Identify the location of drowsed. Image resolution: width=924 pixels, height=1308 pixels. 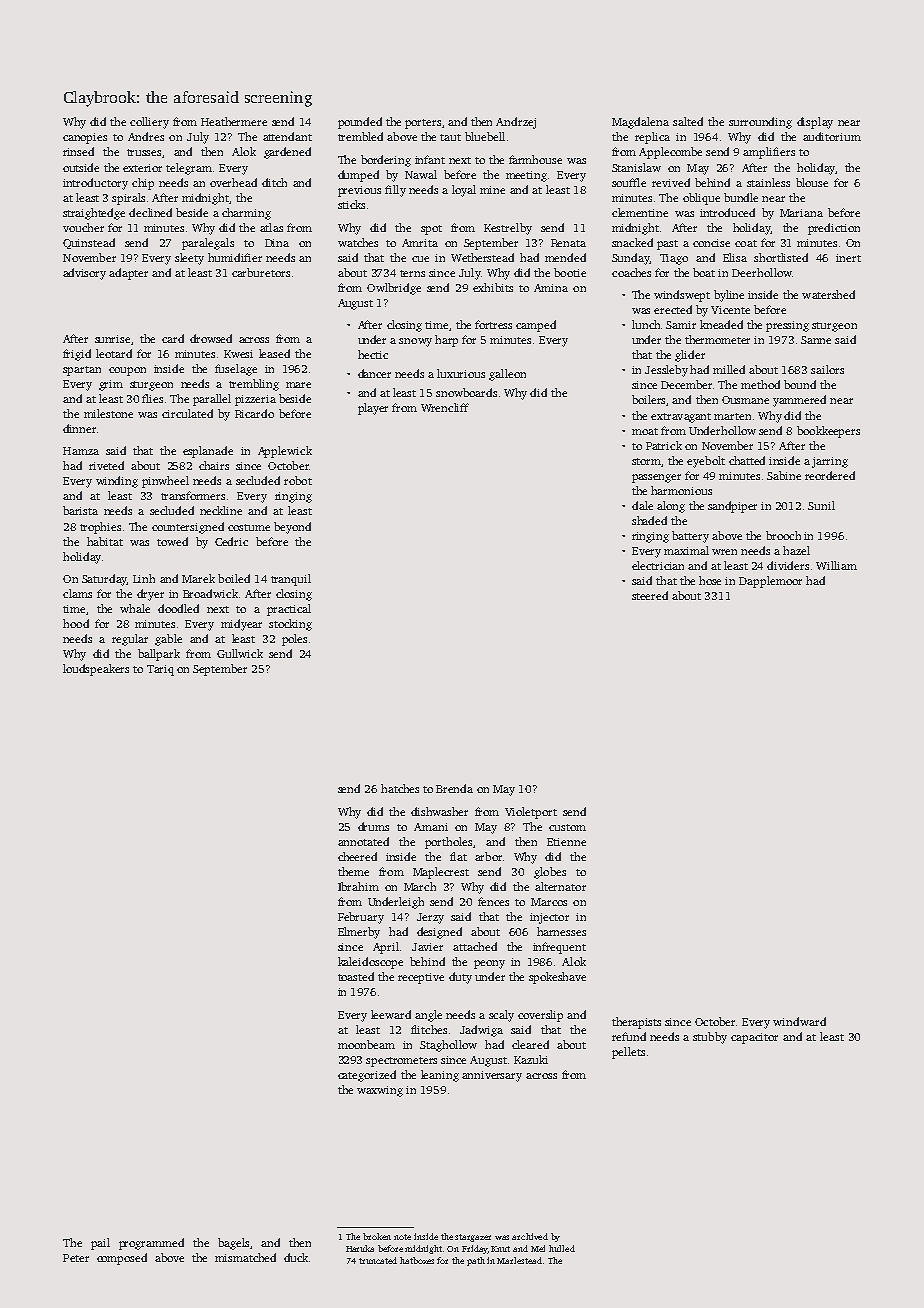
(211, 338).
